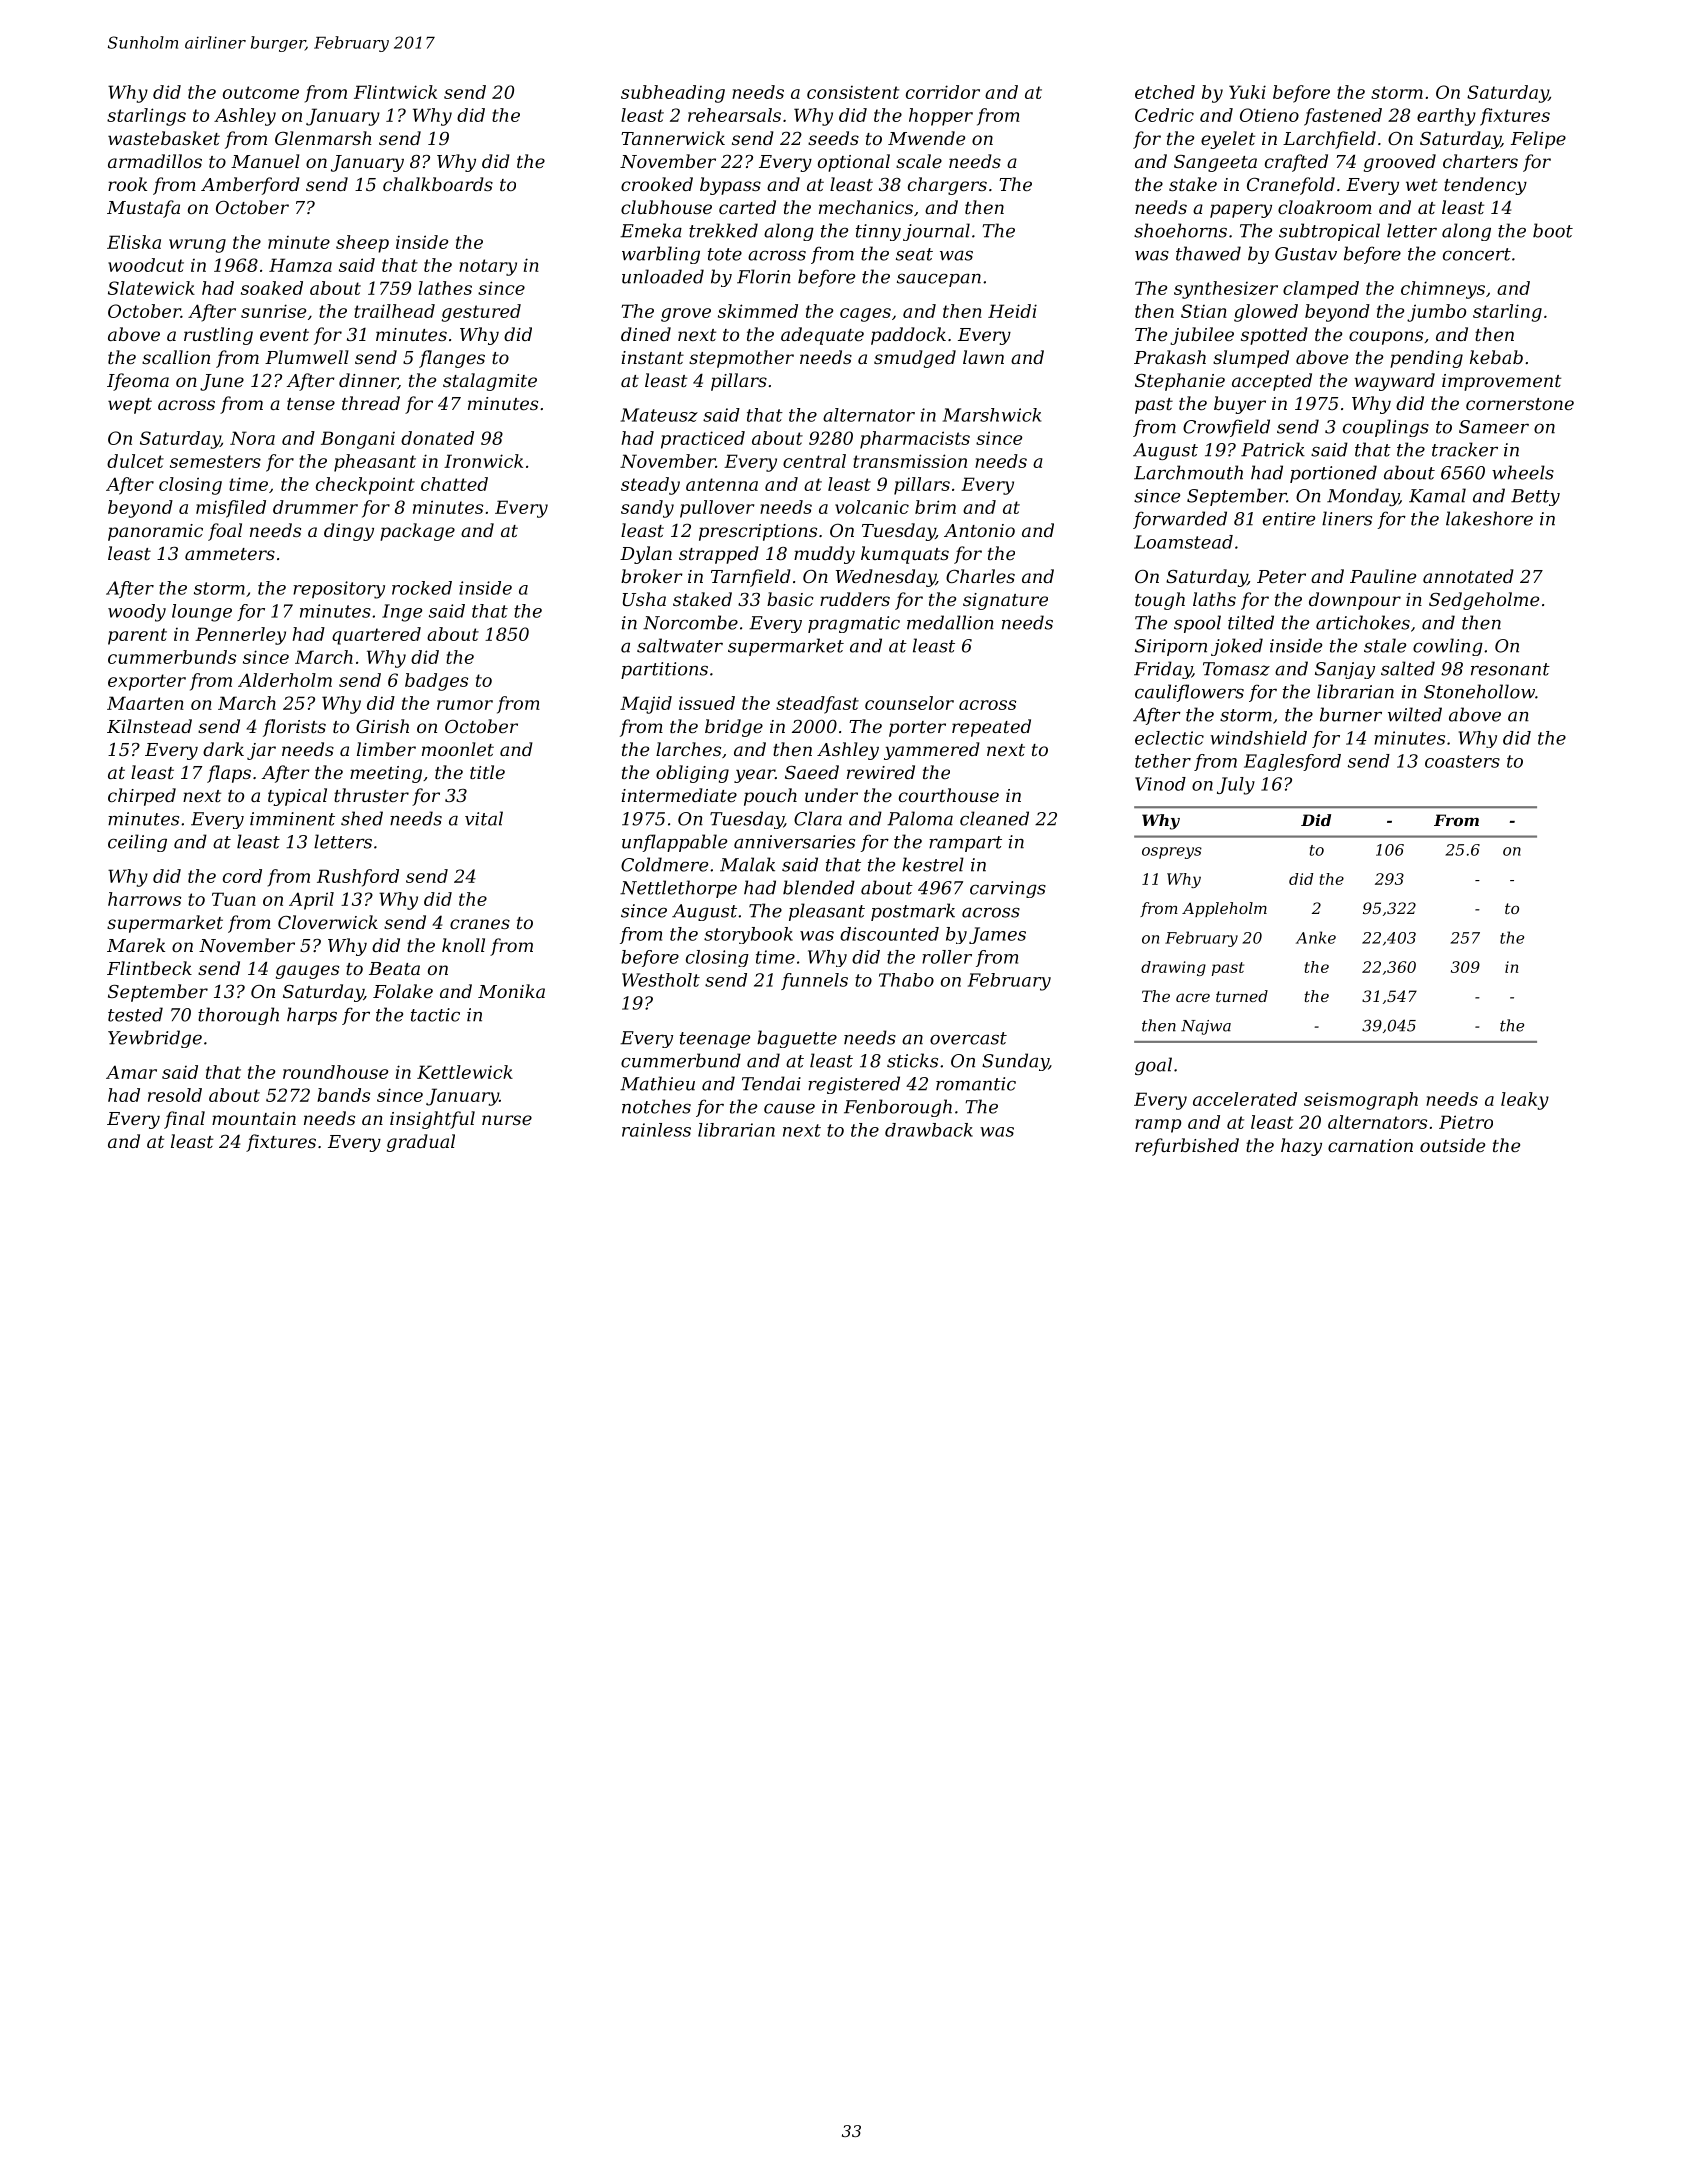  What do you see at coordinates (230, 554) in the screenshot?
I see `ammeters` at bounding box center [230, 554].
